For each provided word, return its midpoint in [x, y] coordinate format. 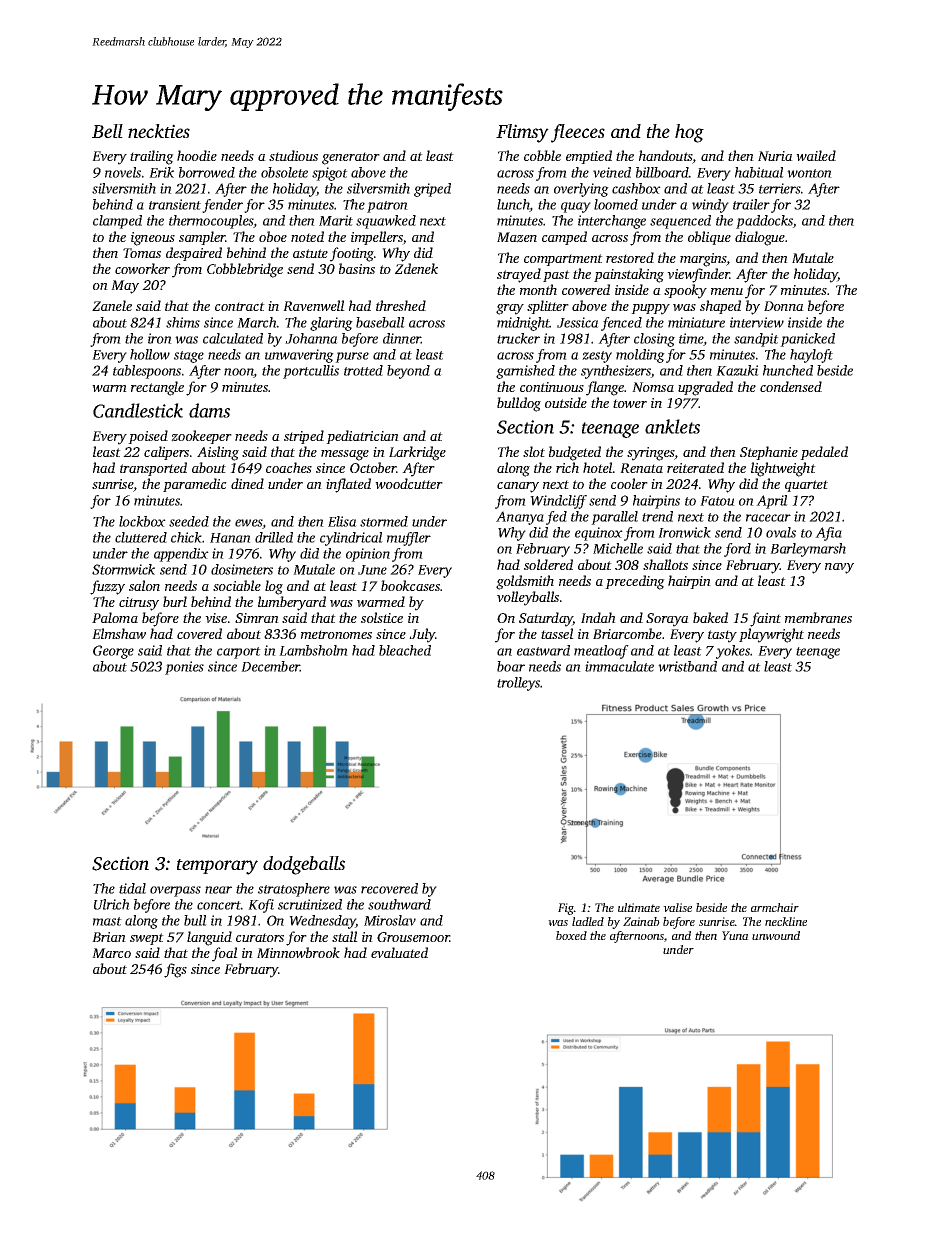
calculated [233, 338]
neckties [159, 131]
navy [839, 568]
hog [689, 133]
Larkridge [417, 453]
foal [225, 954]
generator [351, 158]
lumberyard [292, 603]
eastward [543, 650]
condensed [791, 386]
